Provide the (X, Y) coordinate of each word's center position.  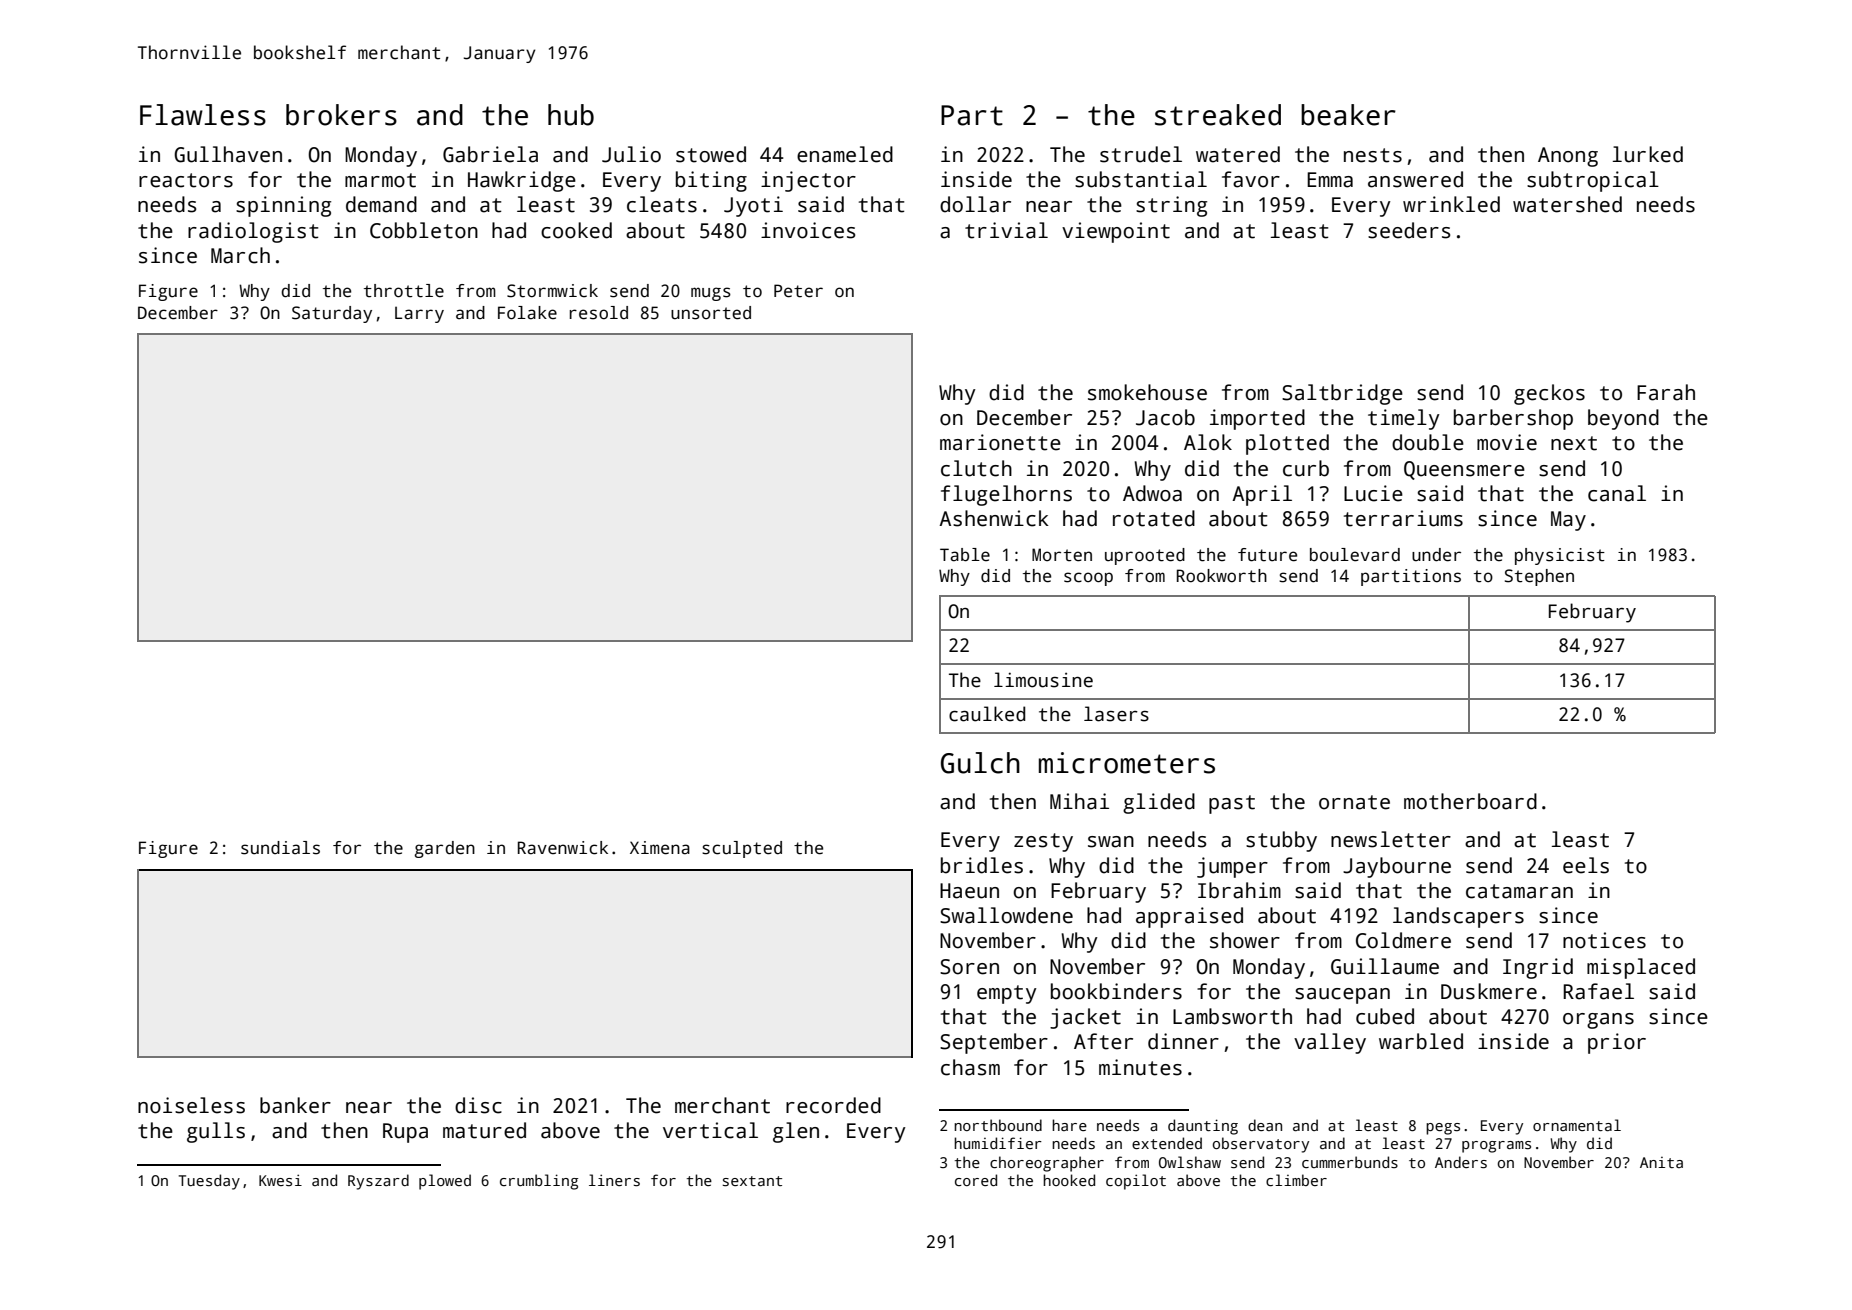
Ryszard (378, 1182)
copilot (1136, 1182)
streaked (1218, 115)
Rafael (1598, 991)
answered (1415, 179)
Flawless (203, 115)
